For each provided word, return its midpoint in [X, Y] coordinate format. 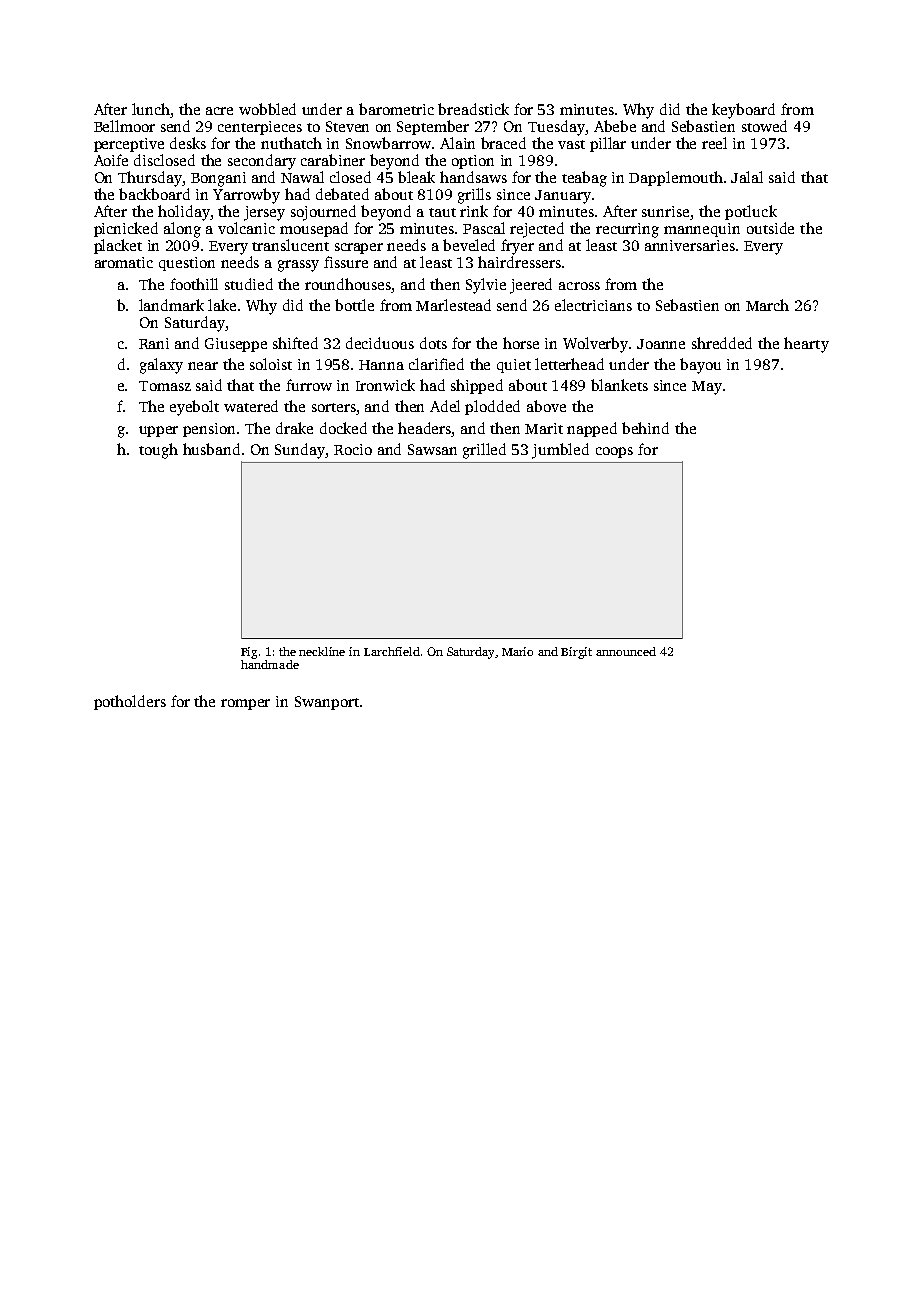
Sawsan [432, 449]
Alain [457, 143]
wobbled [267, 109]
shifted [295, 343]
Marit [544, 428]
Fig [249, 653]
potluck [751, 212]
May [707, 388]
